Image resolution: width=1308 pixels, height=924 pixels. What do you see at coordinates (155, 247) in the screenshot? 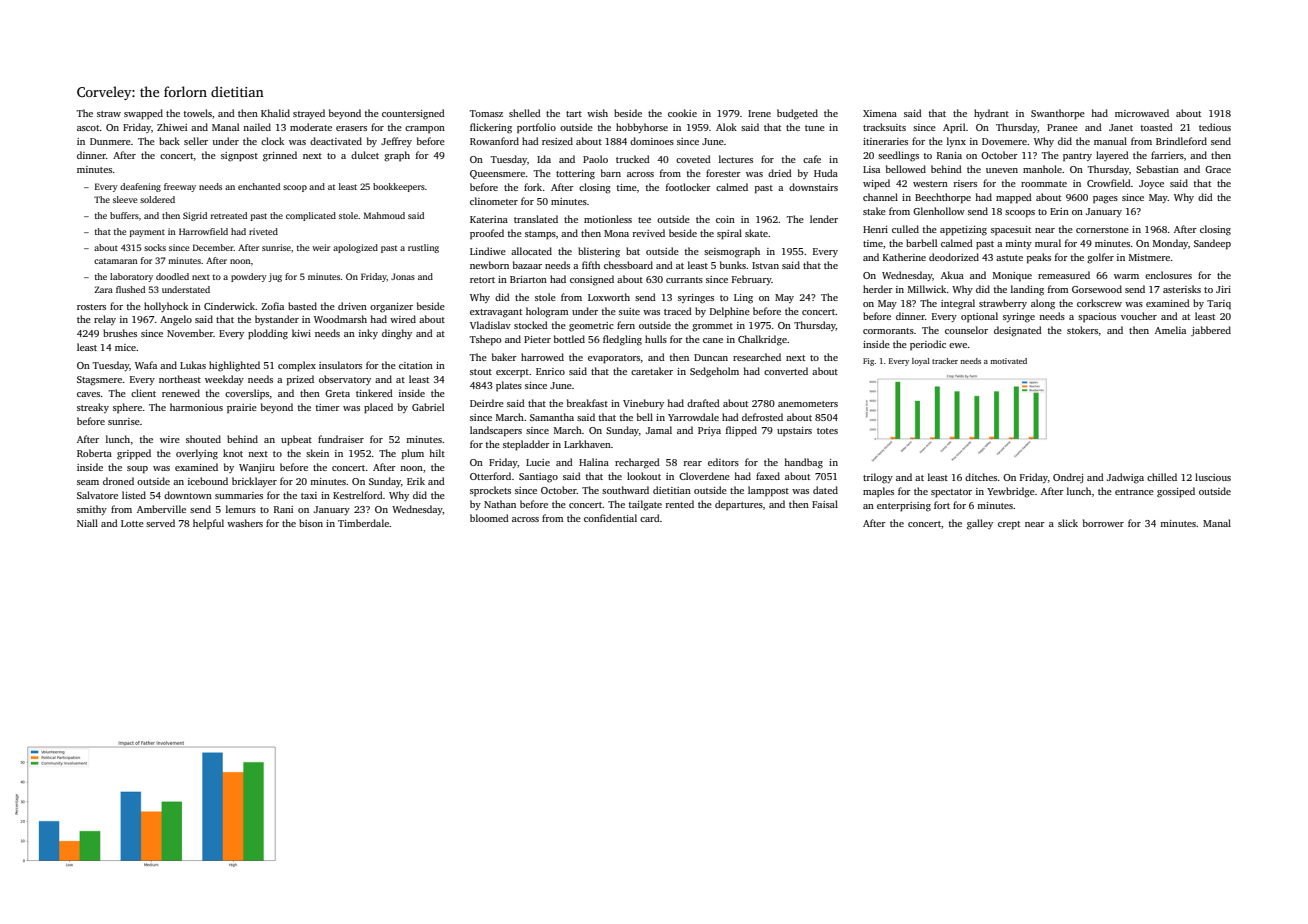
I see `socks` at bounding box center [155, 247].
